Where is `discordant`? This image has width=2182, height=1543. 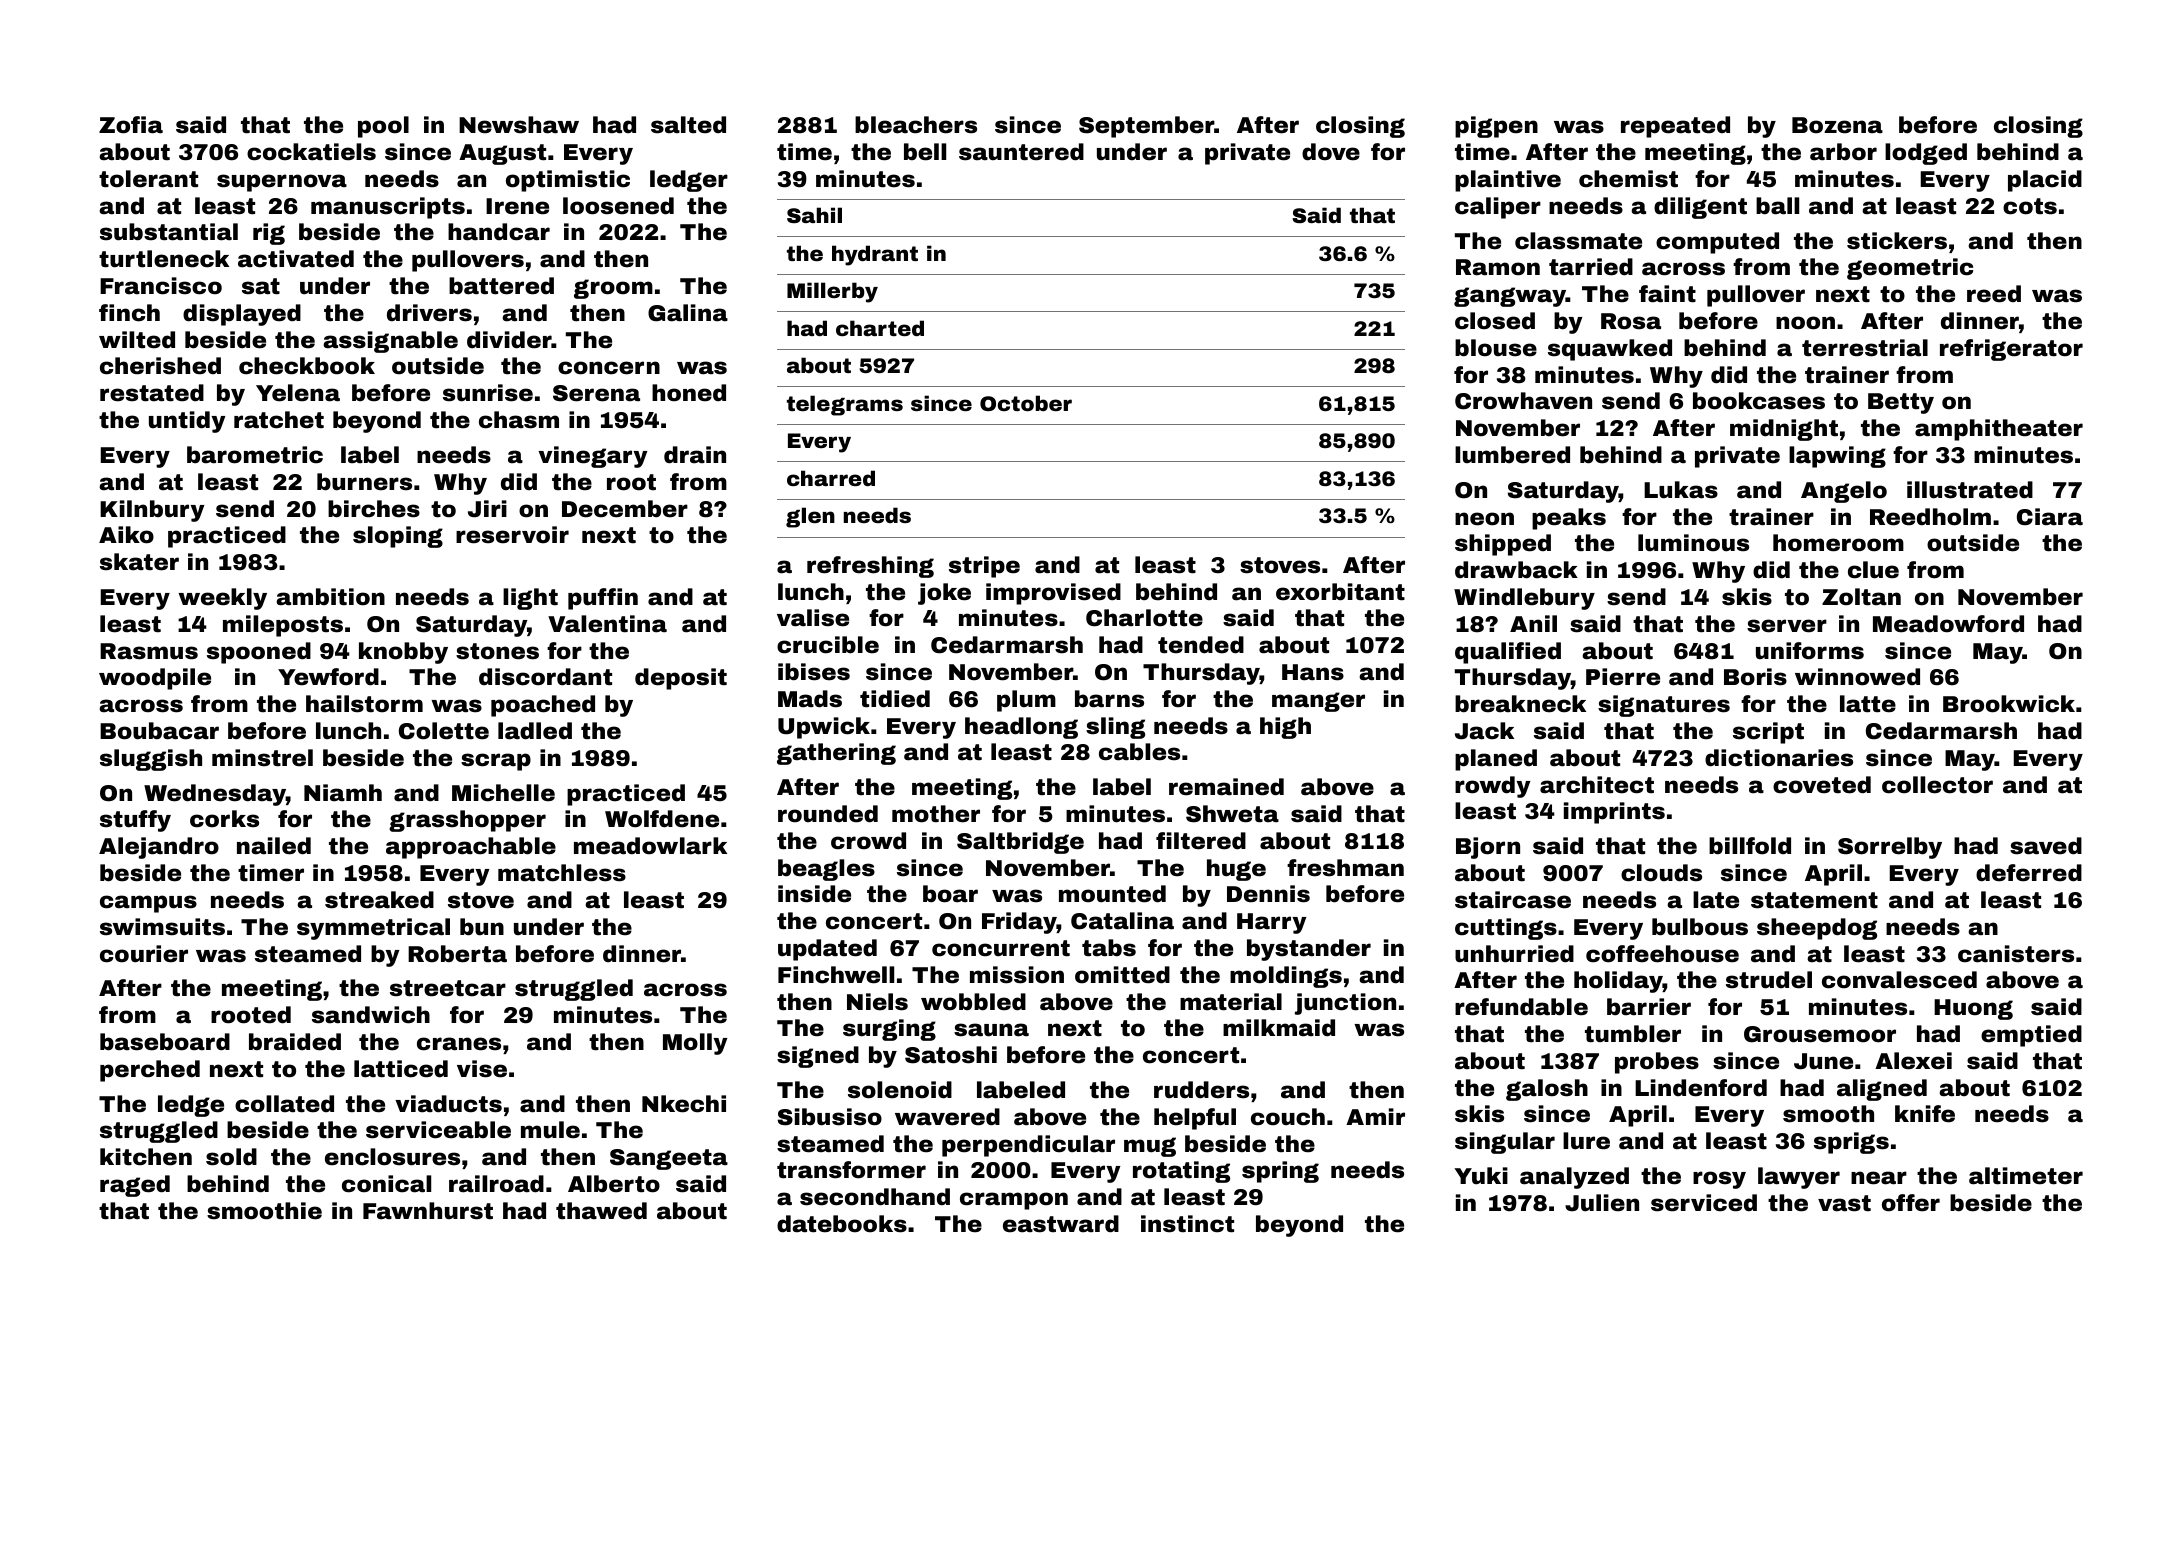
discordant is located at coordinates (545, 677).
